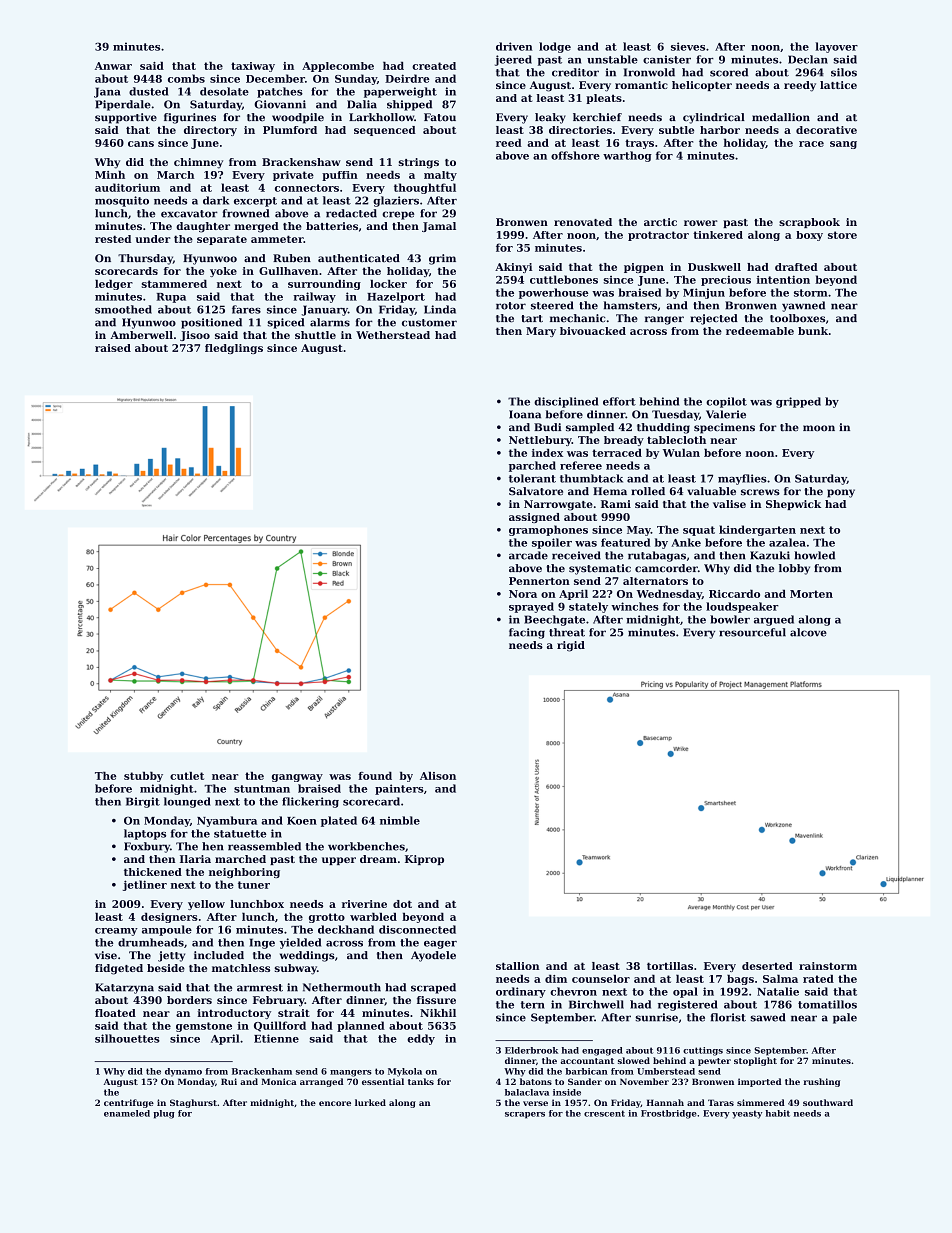 The width and height of the screenshot is (952, 1233). What do you see at coordinates (424, 860) in the screenshot?
I see `Kiprop` at bounding box center [424, 860].
